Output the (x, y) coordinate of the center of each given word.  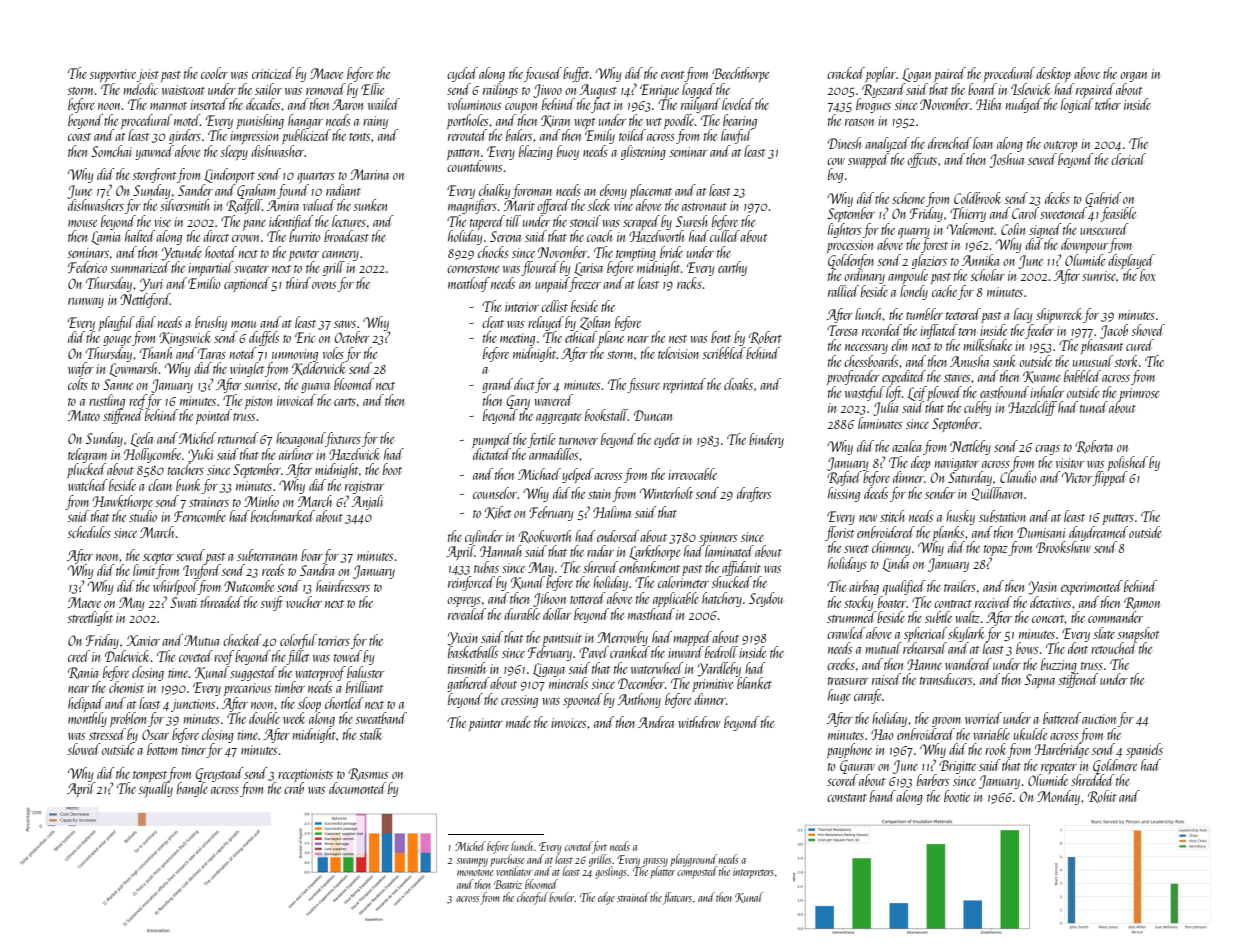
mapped (692, 638)
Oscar (155, 734)
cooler (214, 73)
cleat (493, 322)
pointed (214, 416)
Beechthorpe (740, 74)
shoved (1148, 330)
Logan (916, 75)
